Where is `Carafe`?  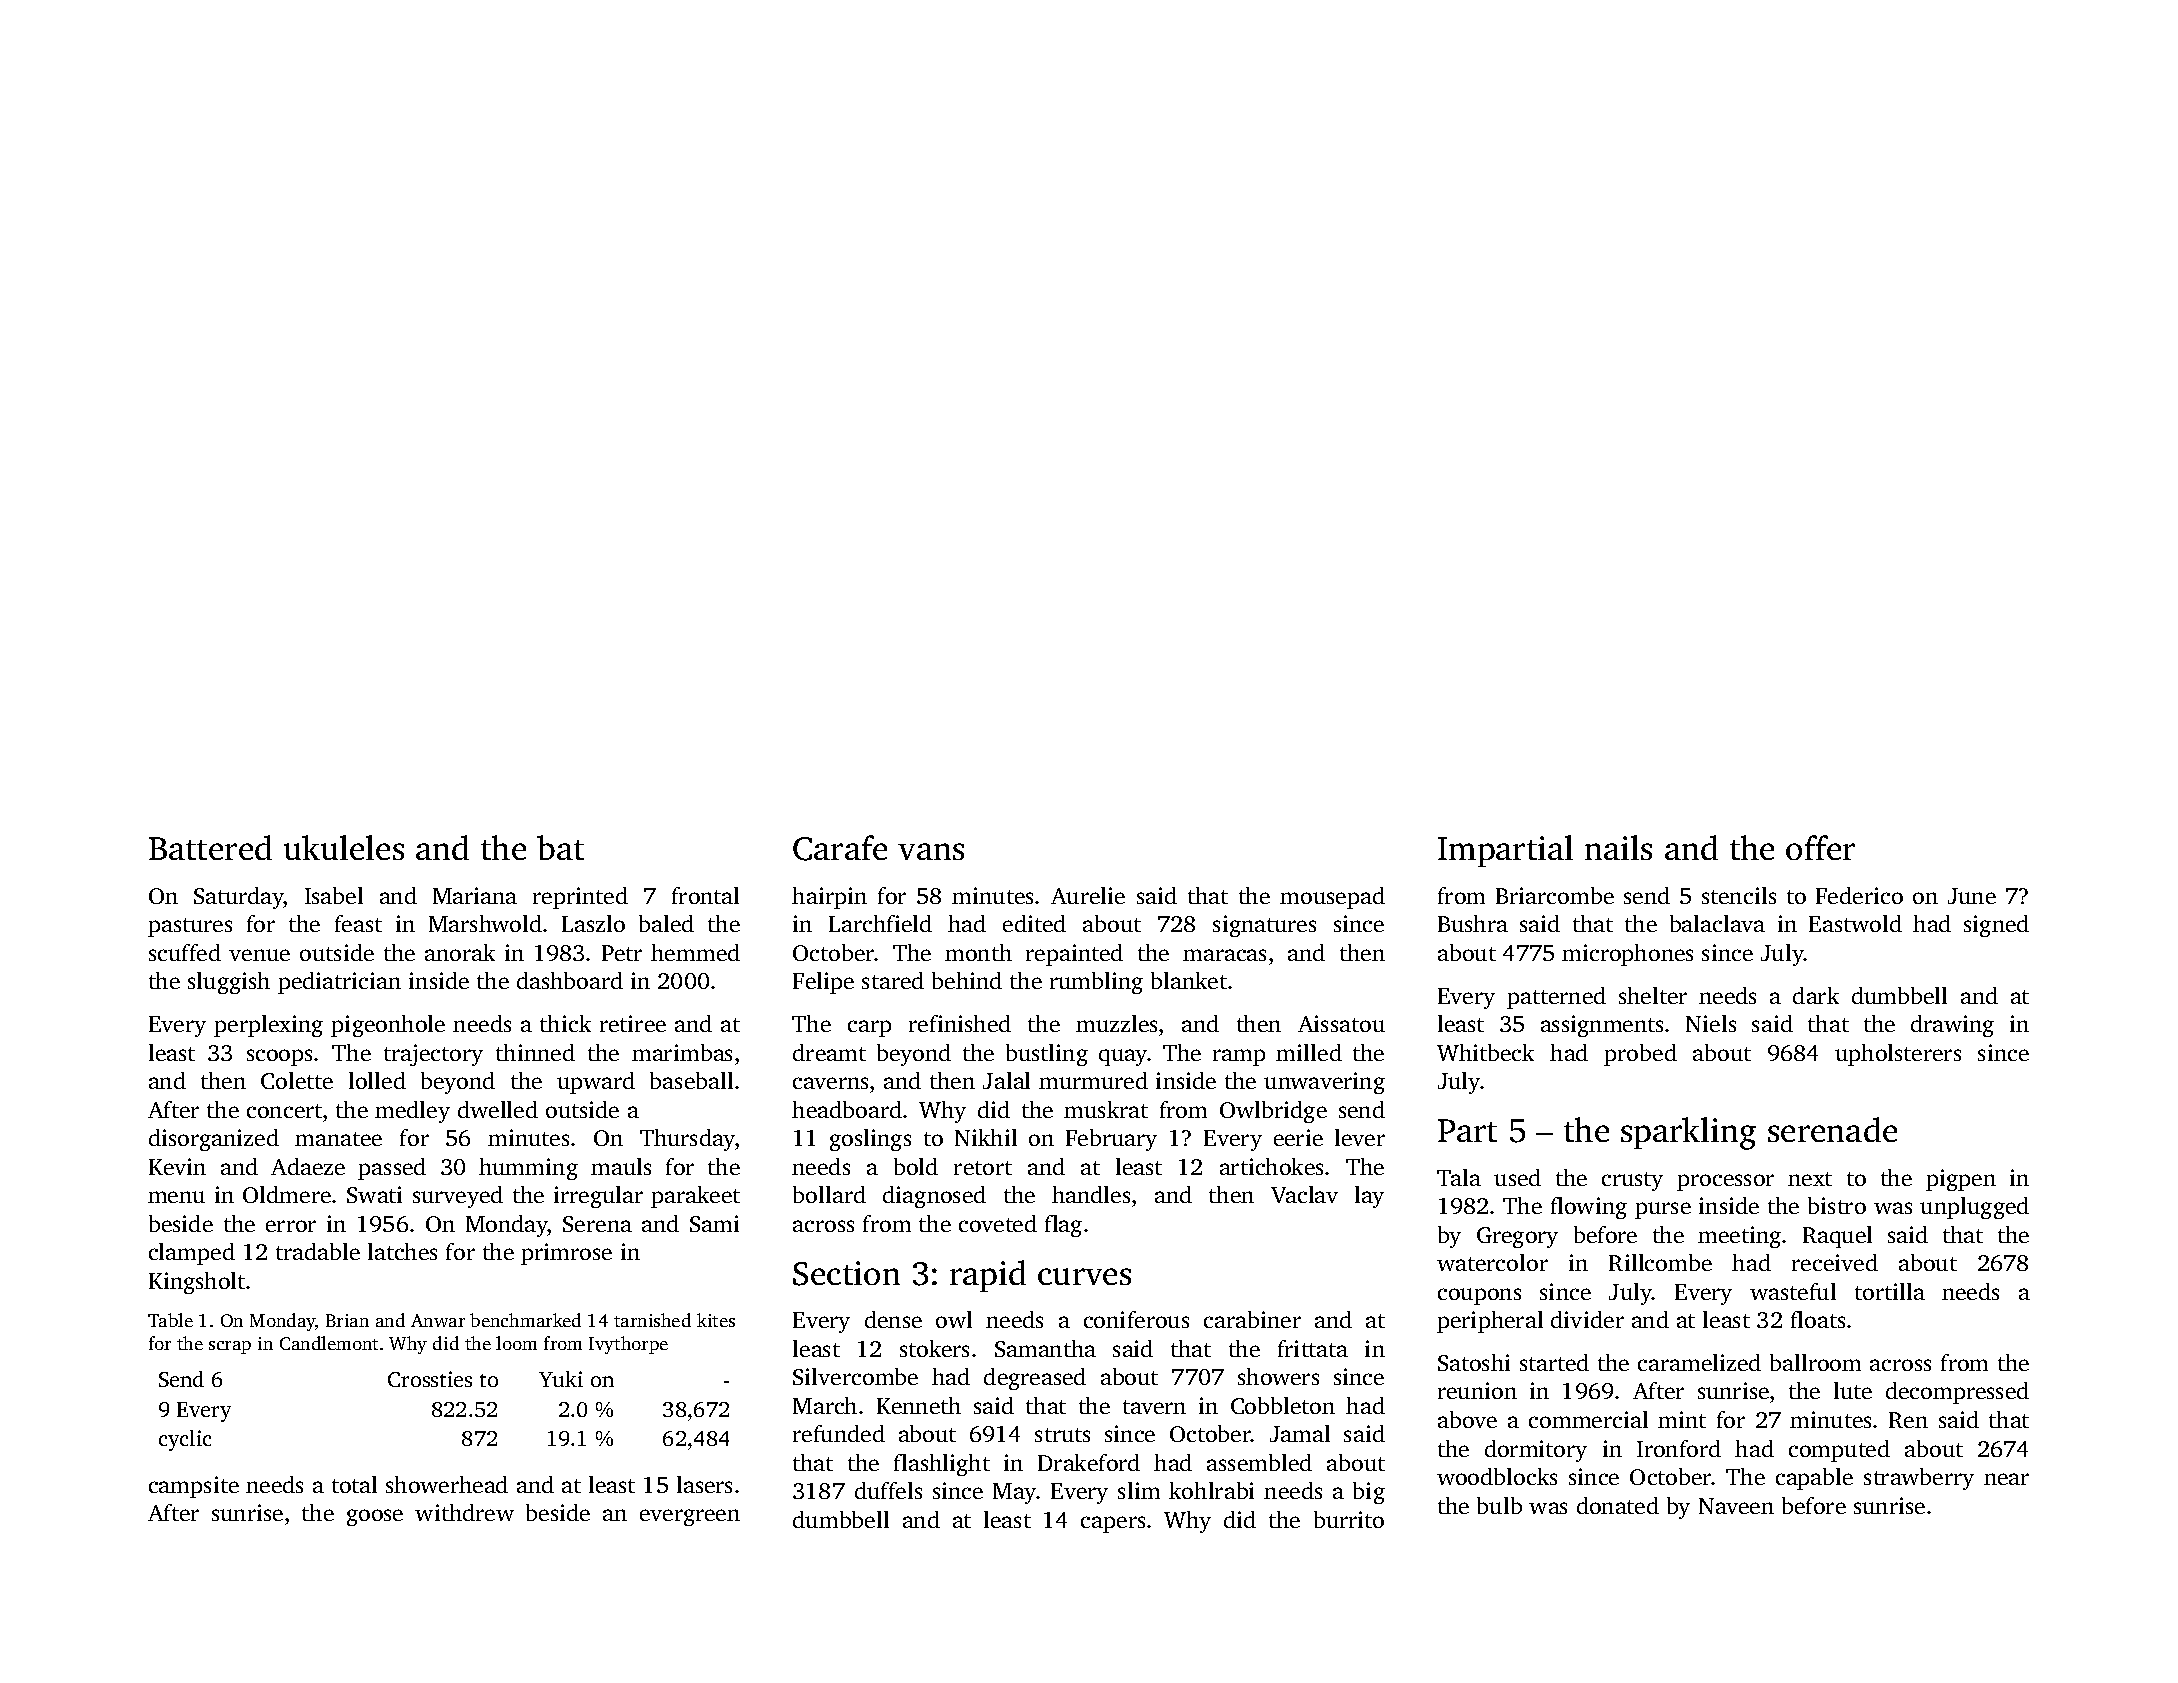 Carafe is located at coordinates (840, 848).
